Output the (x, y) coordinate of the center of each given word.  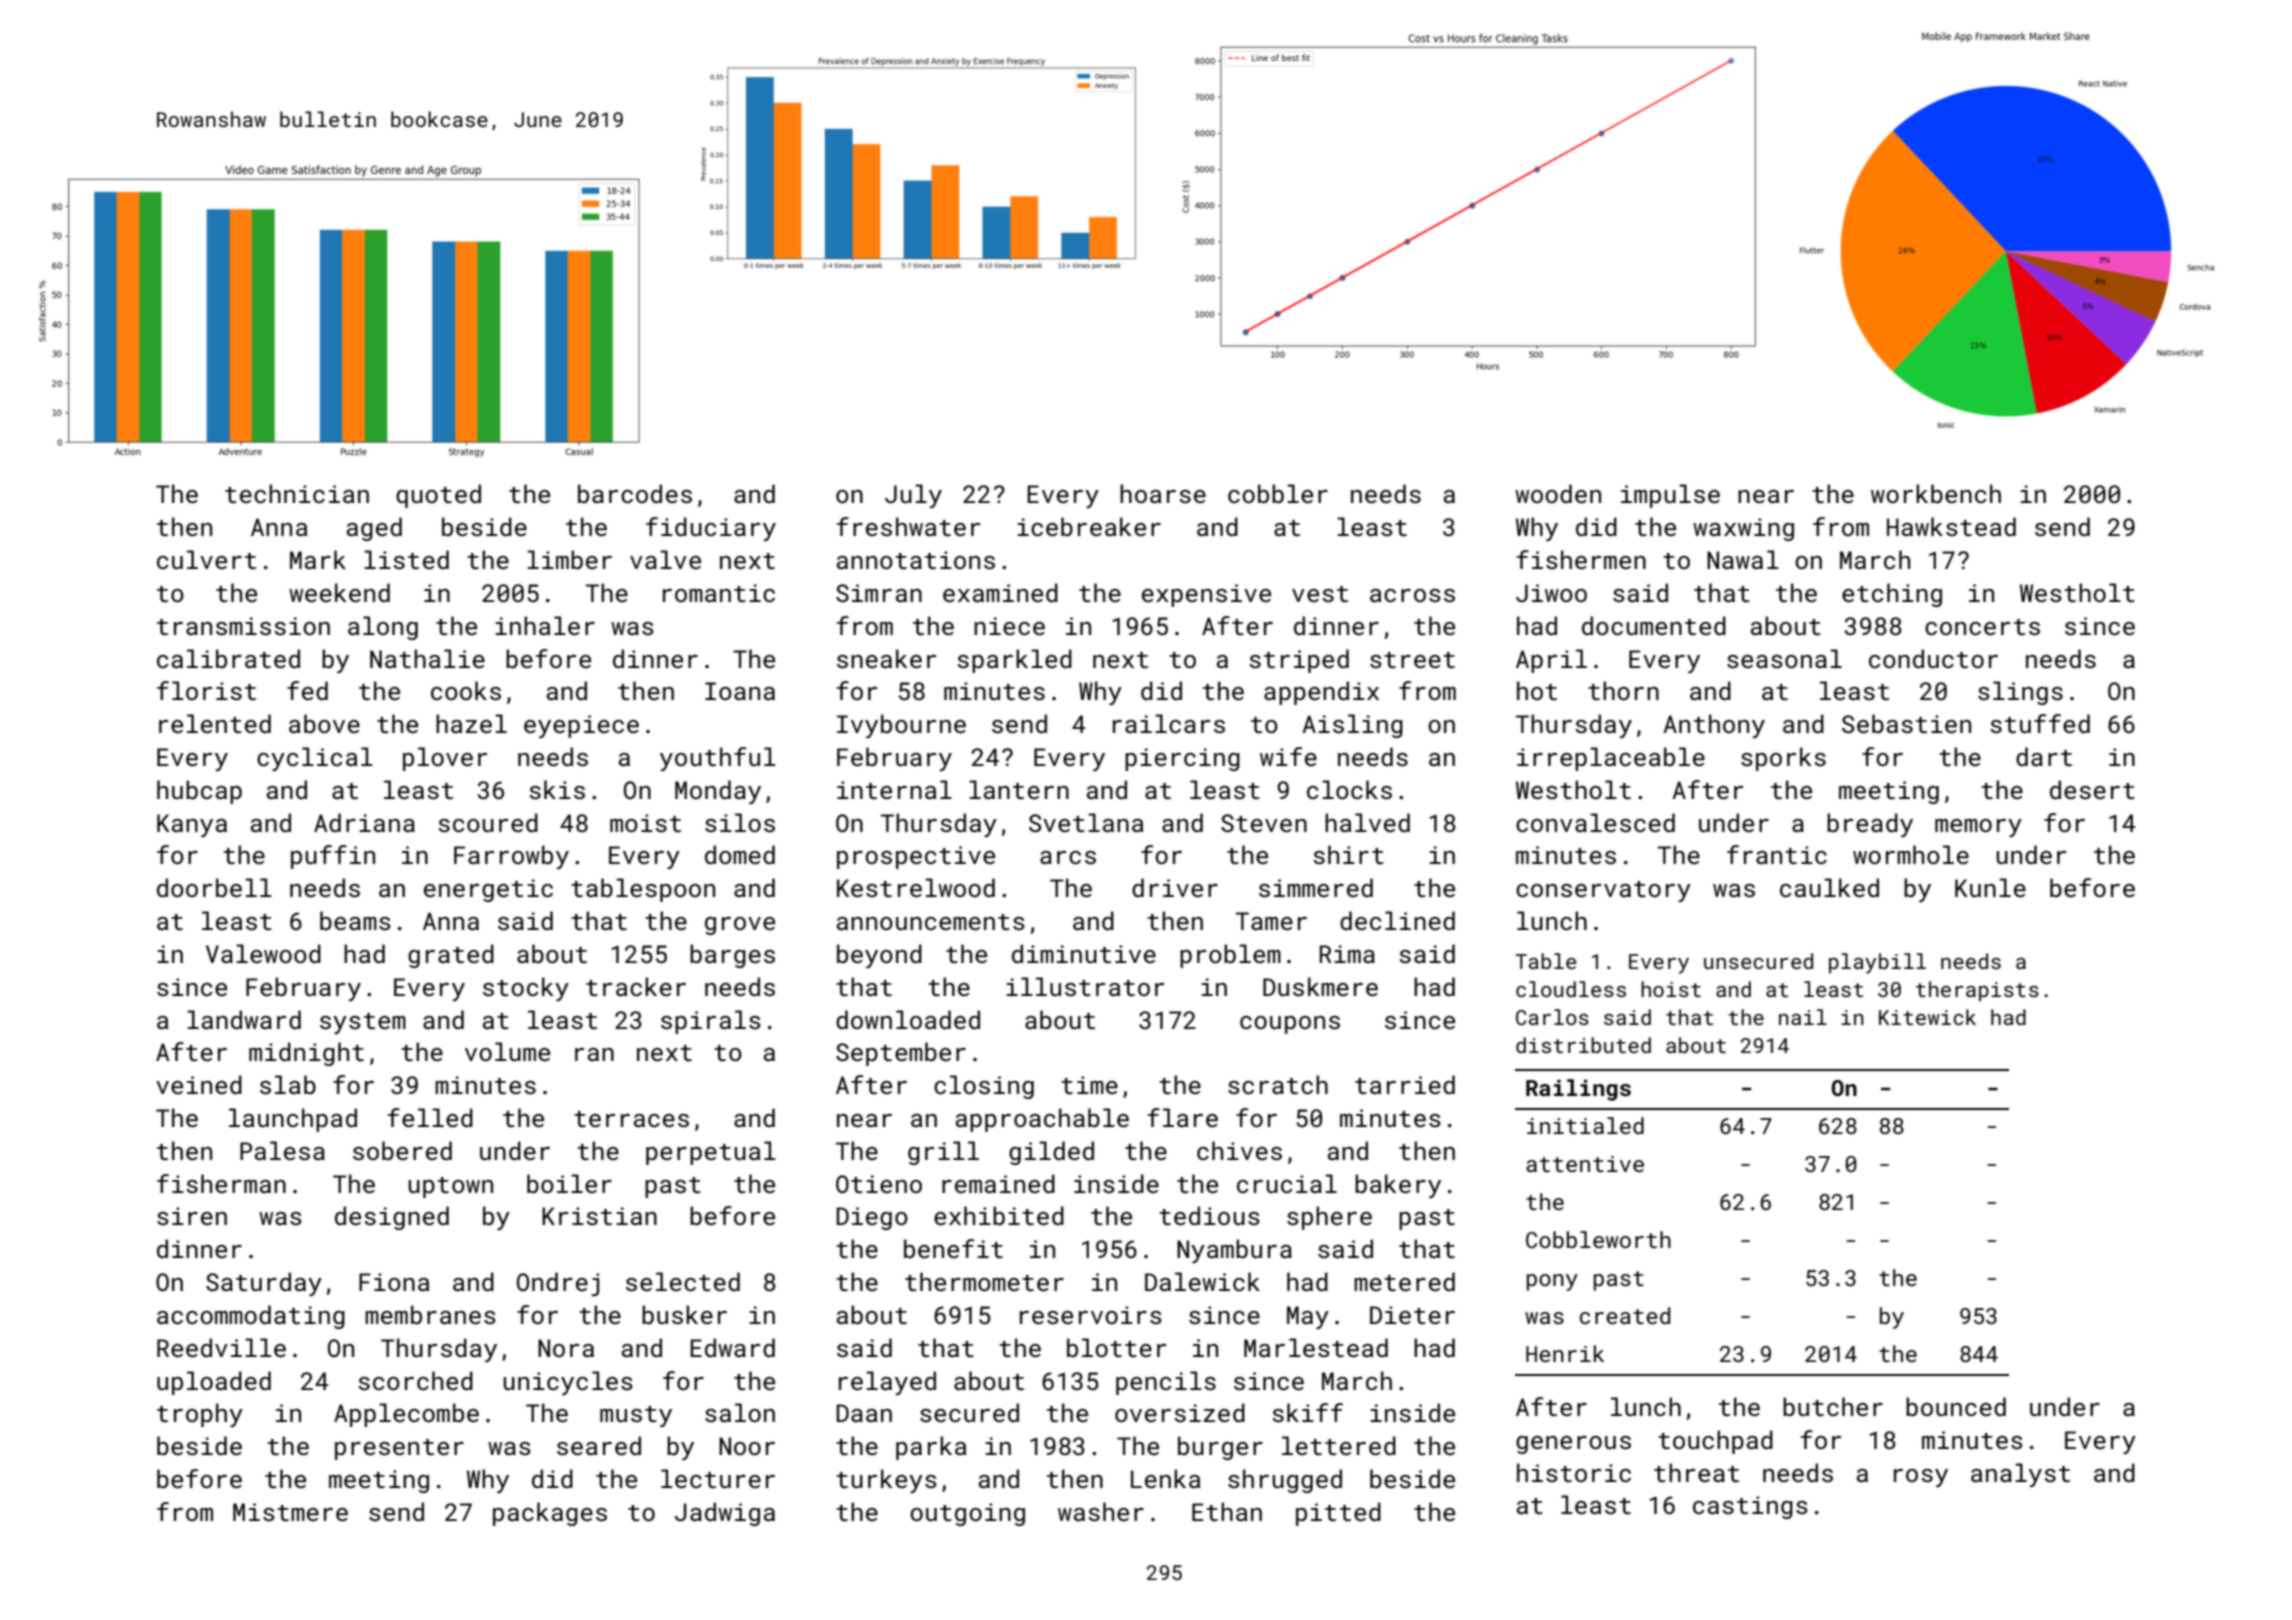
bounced (1956, 1406)
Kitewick (1927, 1017)
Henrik (1565, 1353)
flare (1182, 1117)
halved (1367, 822)
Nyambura (1234, 1251)
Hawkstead (1951, 526)
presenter (399, 1449)
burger (1220, 1448)
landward (244, 1019)
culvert (206, 559)
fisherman (221, 1183)
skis (557, 789)
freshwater (908, 526)
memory (1978, 828)
